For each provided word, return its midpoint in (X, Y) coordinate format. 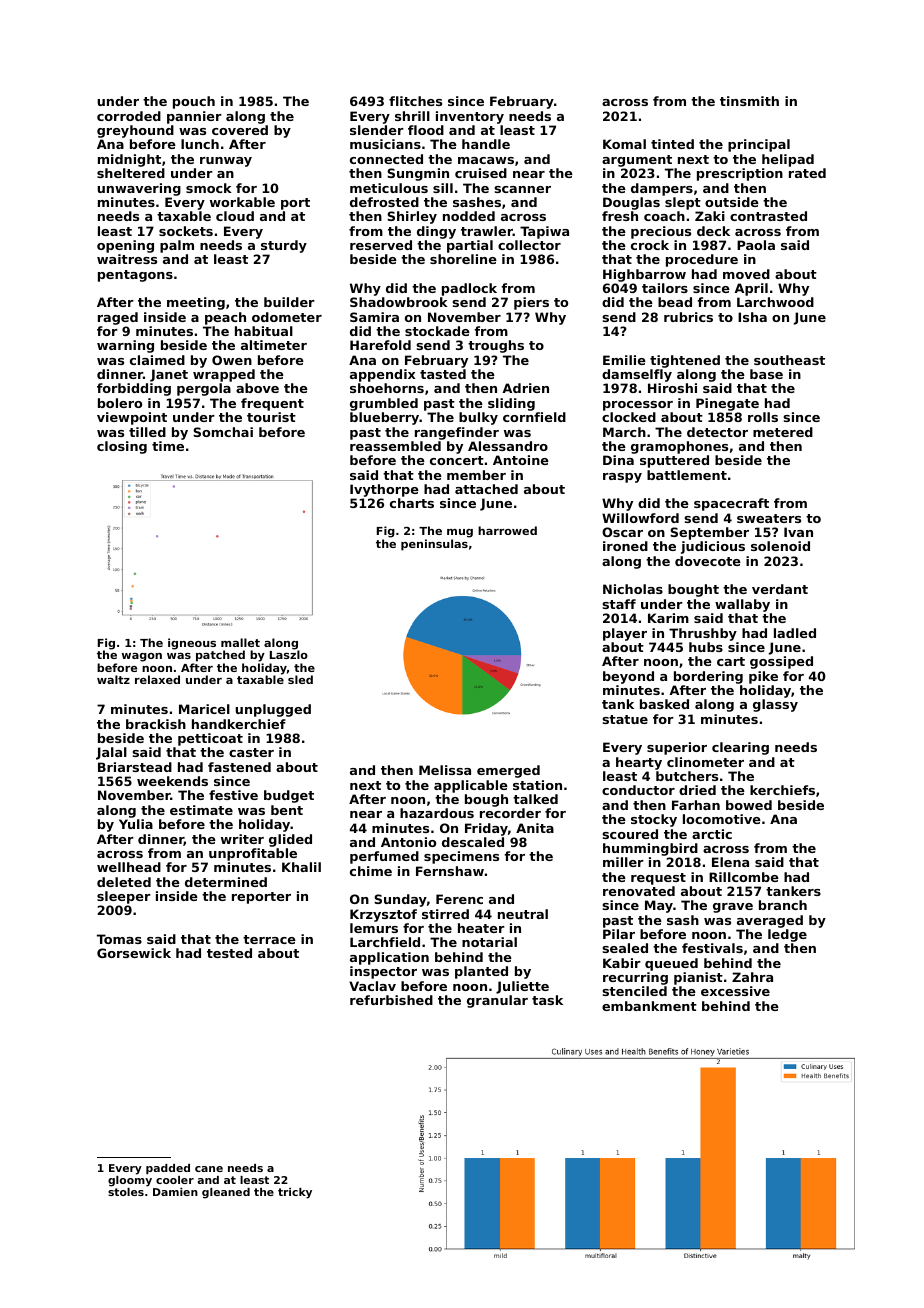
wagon (142, 657)
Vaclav (372, 986)
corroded (129, 116)
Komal (624, 144)
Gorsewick (134, 953)
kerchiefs (782, 790)
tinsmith (749, 101)
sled (300, 680)
